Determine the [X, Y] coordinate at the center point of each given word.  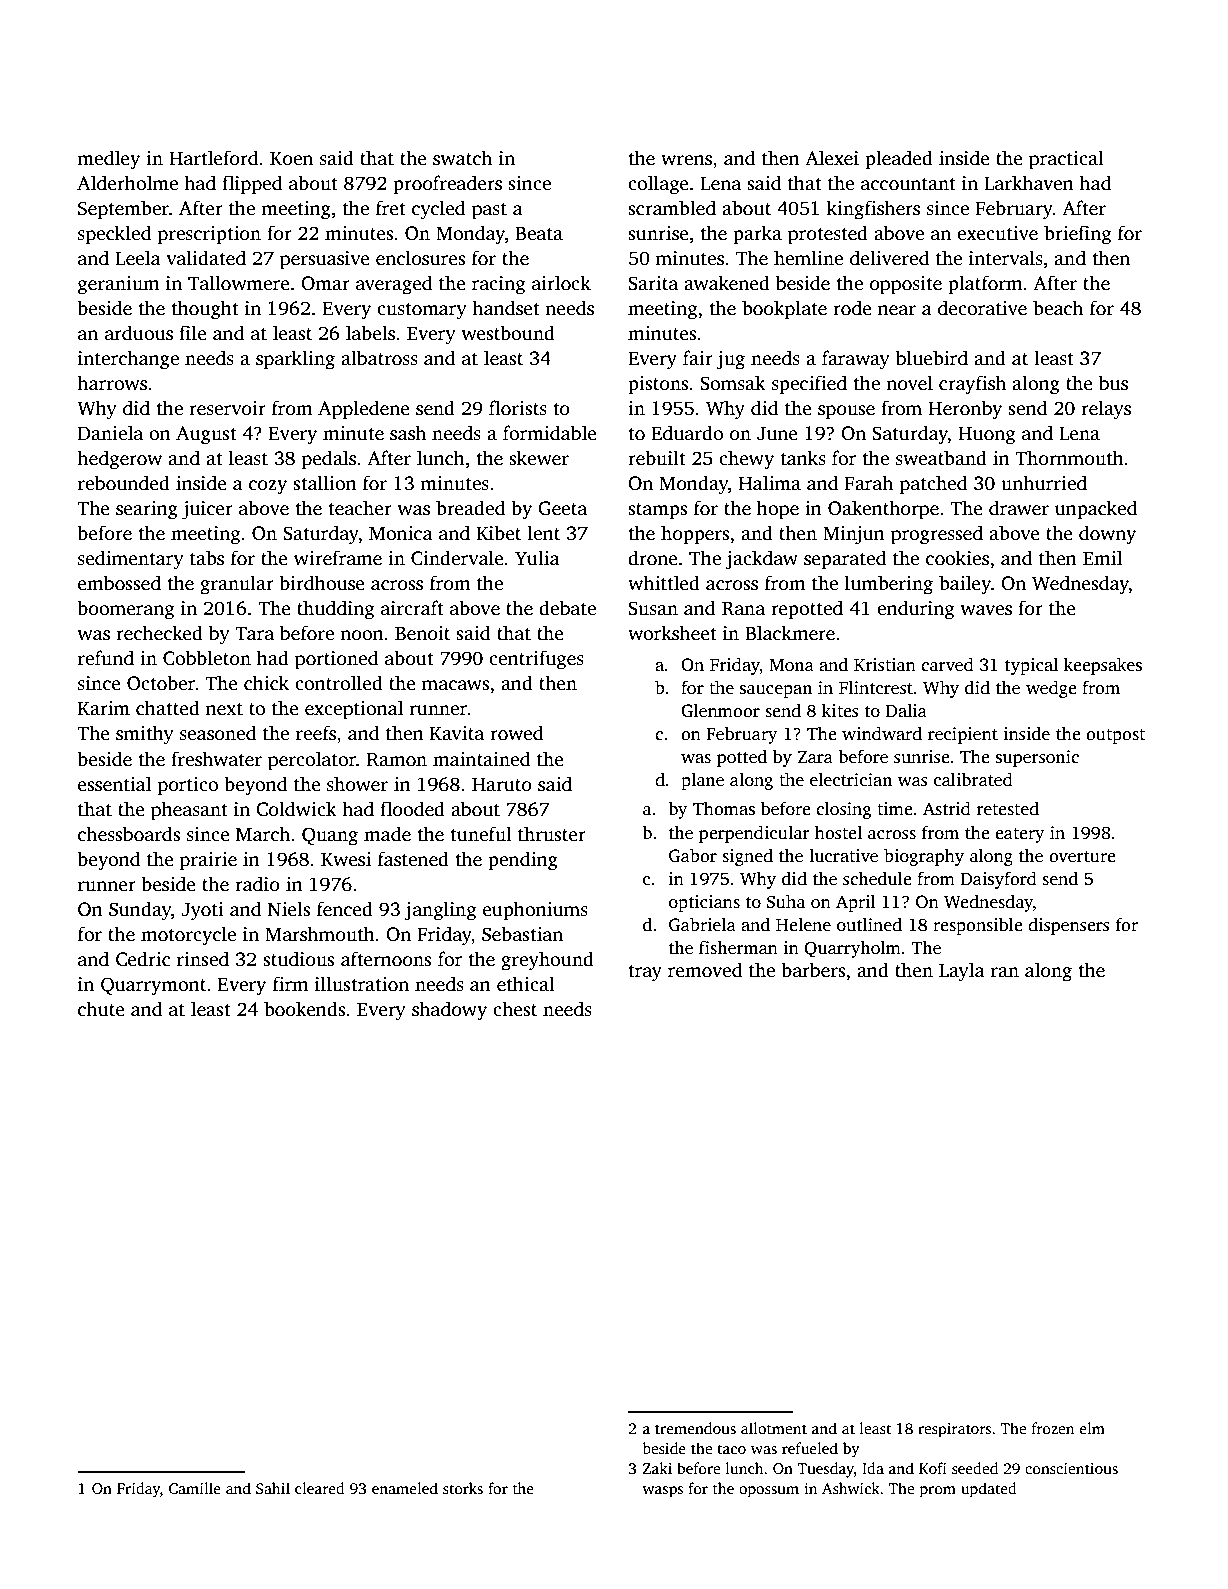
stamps [657, 511]
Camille [195, 1488]
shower [357, 784]
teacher [360, 508]
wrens [686, 160]
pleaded [899, 160]
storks [463, 1488]
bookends [304, 1009]
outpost [1115, 736]
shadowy [449, 1011]
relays [1106, 410]
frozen [1053, 1428]
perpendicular [754, 834]
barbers [813, 970]
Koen [291, 159]
